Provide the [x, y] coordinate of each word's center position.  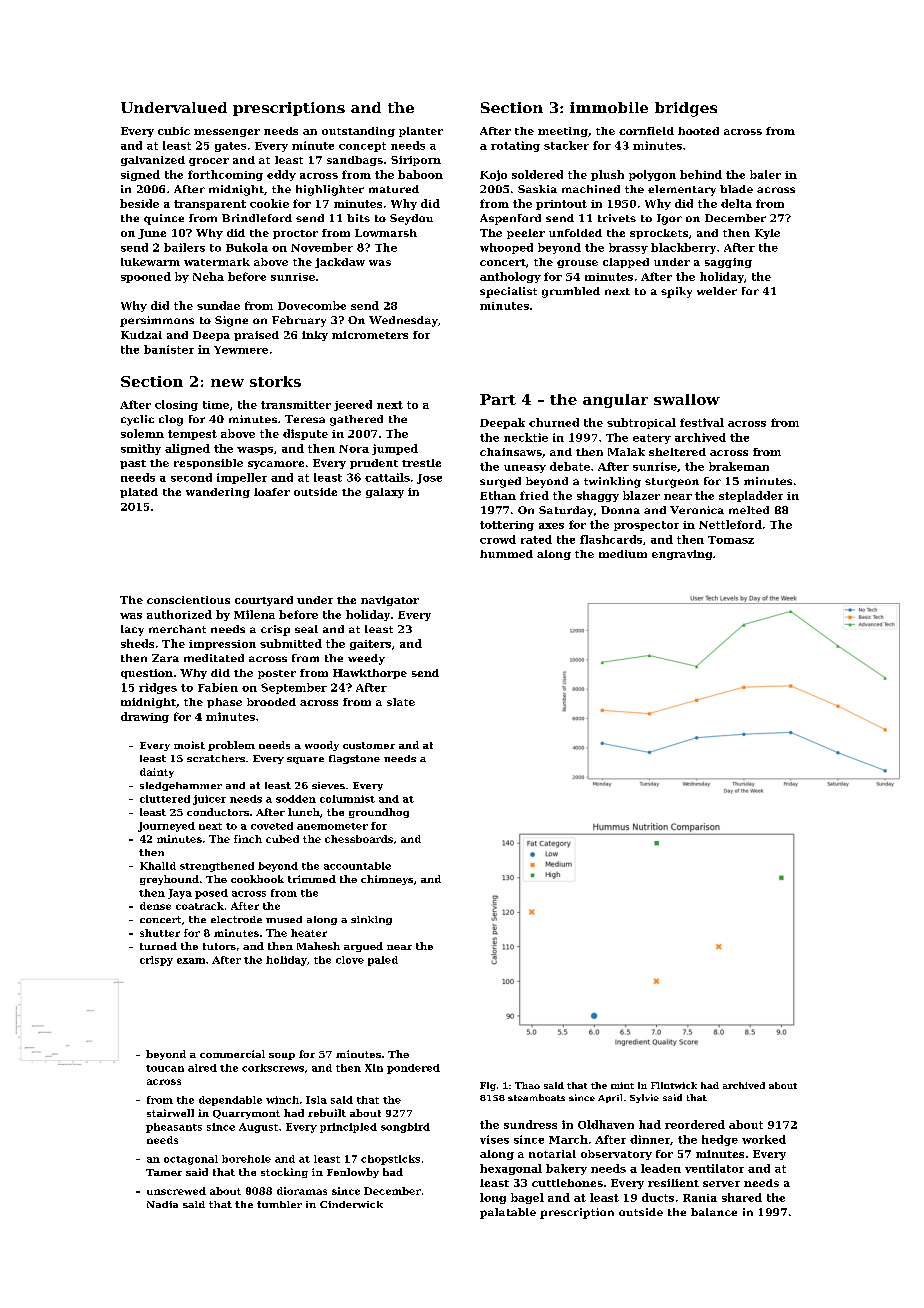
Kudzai [141, 335]
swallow [687, 399]
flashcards [611, 539]
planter [421, 132]
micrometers [370, 335]
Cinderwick [351, 1204]
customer [369, 745]
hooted [698, 131]
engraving [682, 555]
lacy [132, 630]
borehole [246, 1159]
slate [401, 702]
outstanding [358, 132]
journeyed [166, 827]
